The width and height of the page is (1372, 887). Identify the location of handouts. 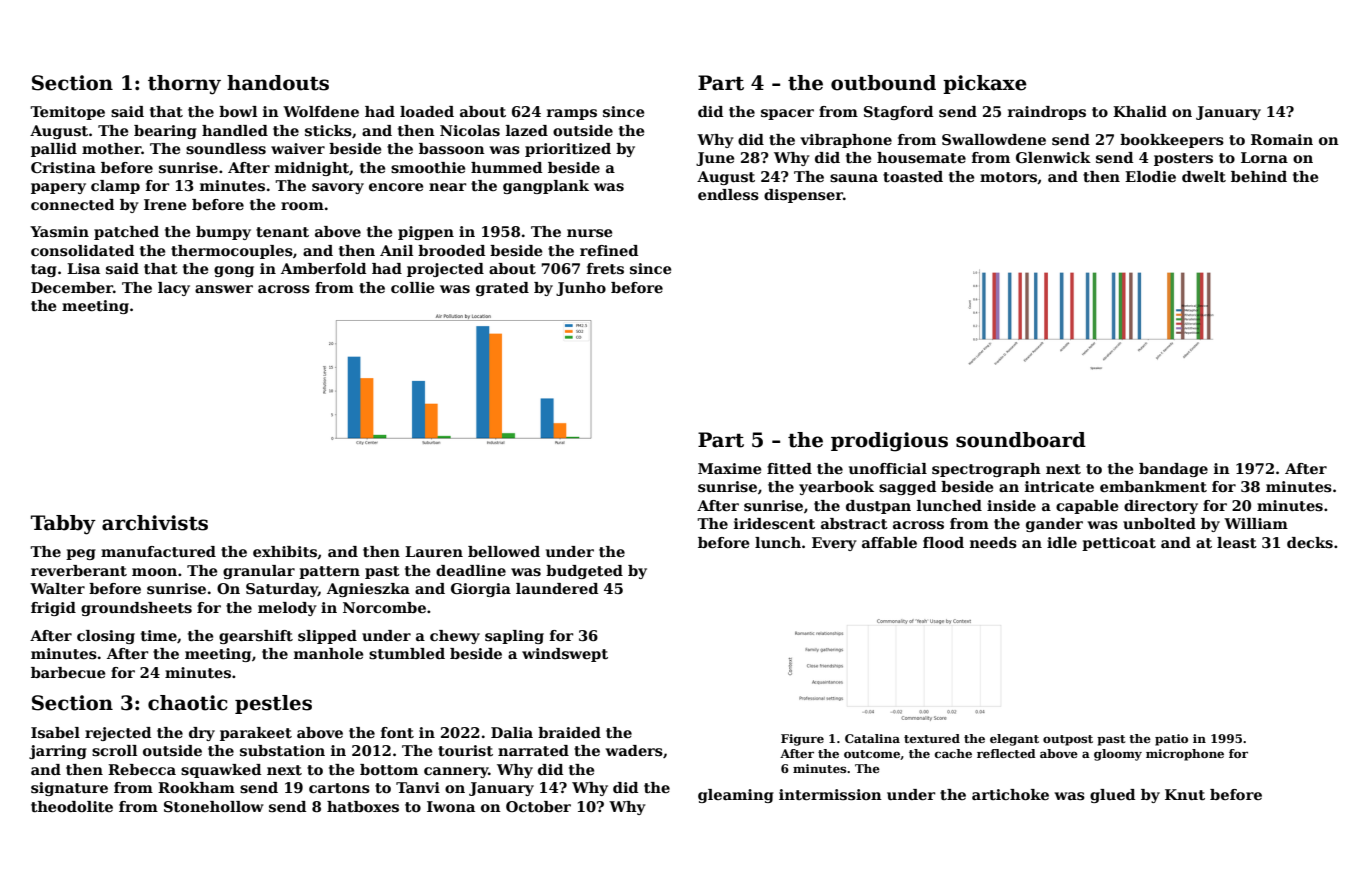
(278, 83).
